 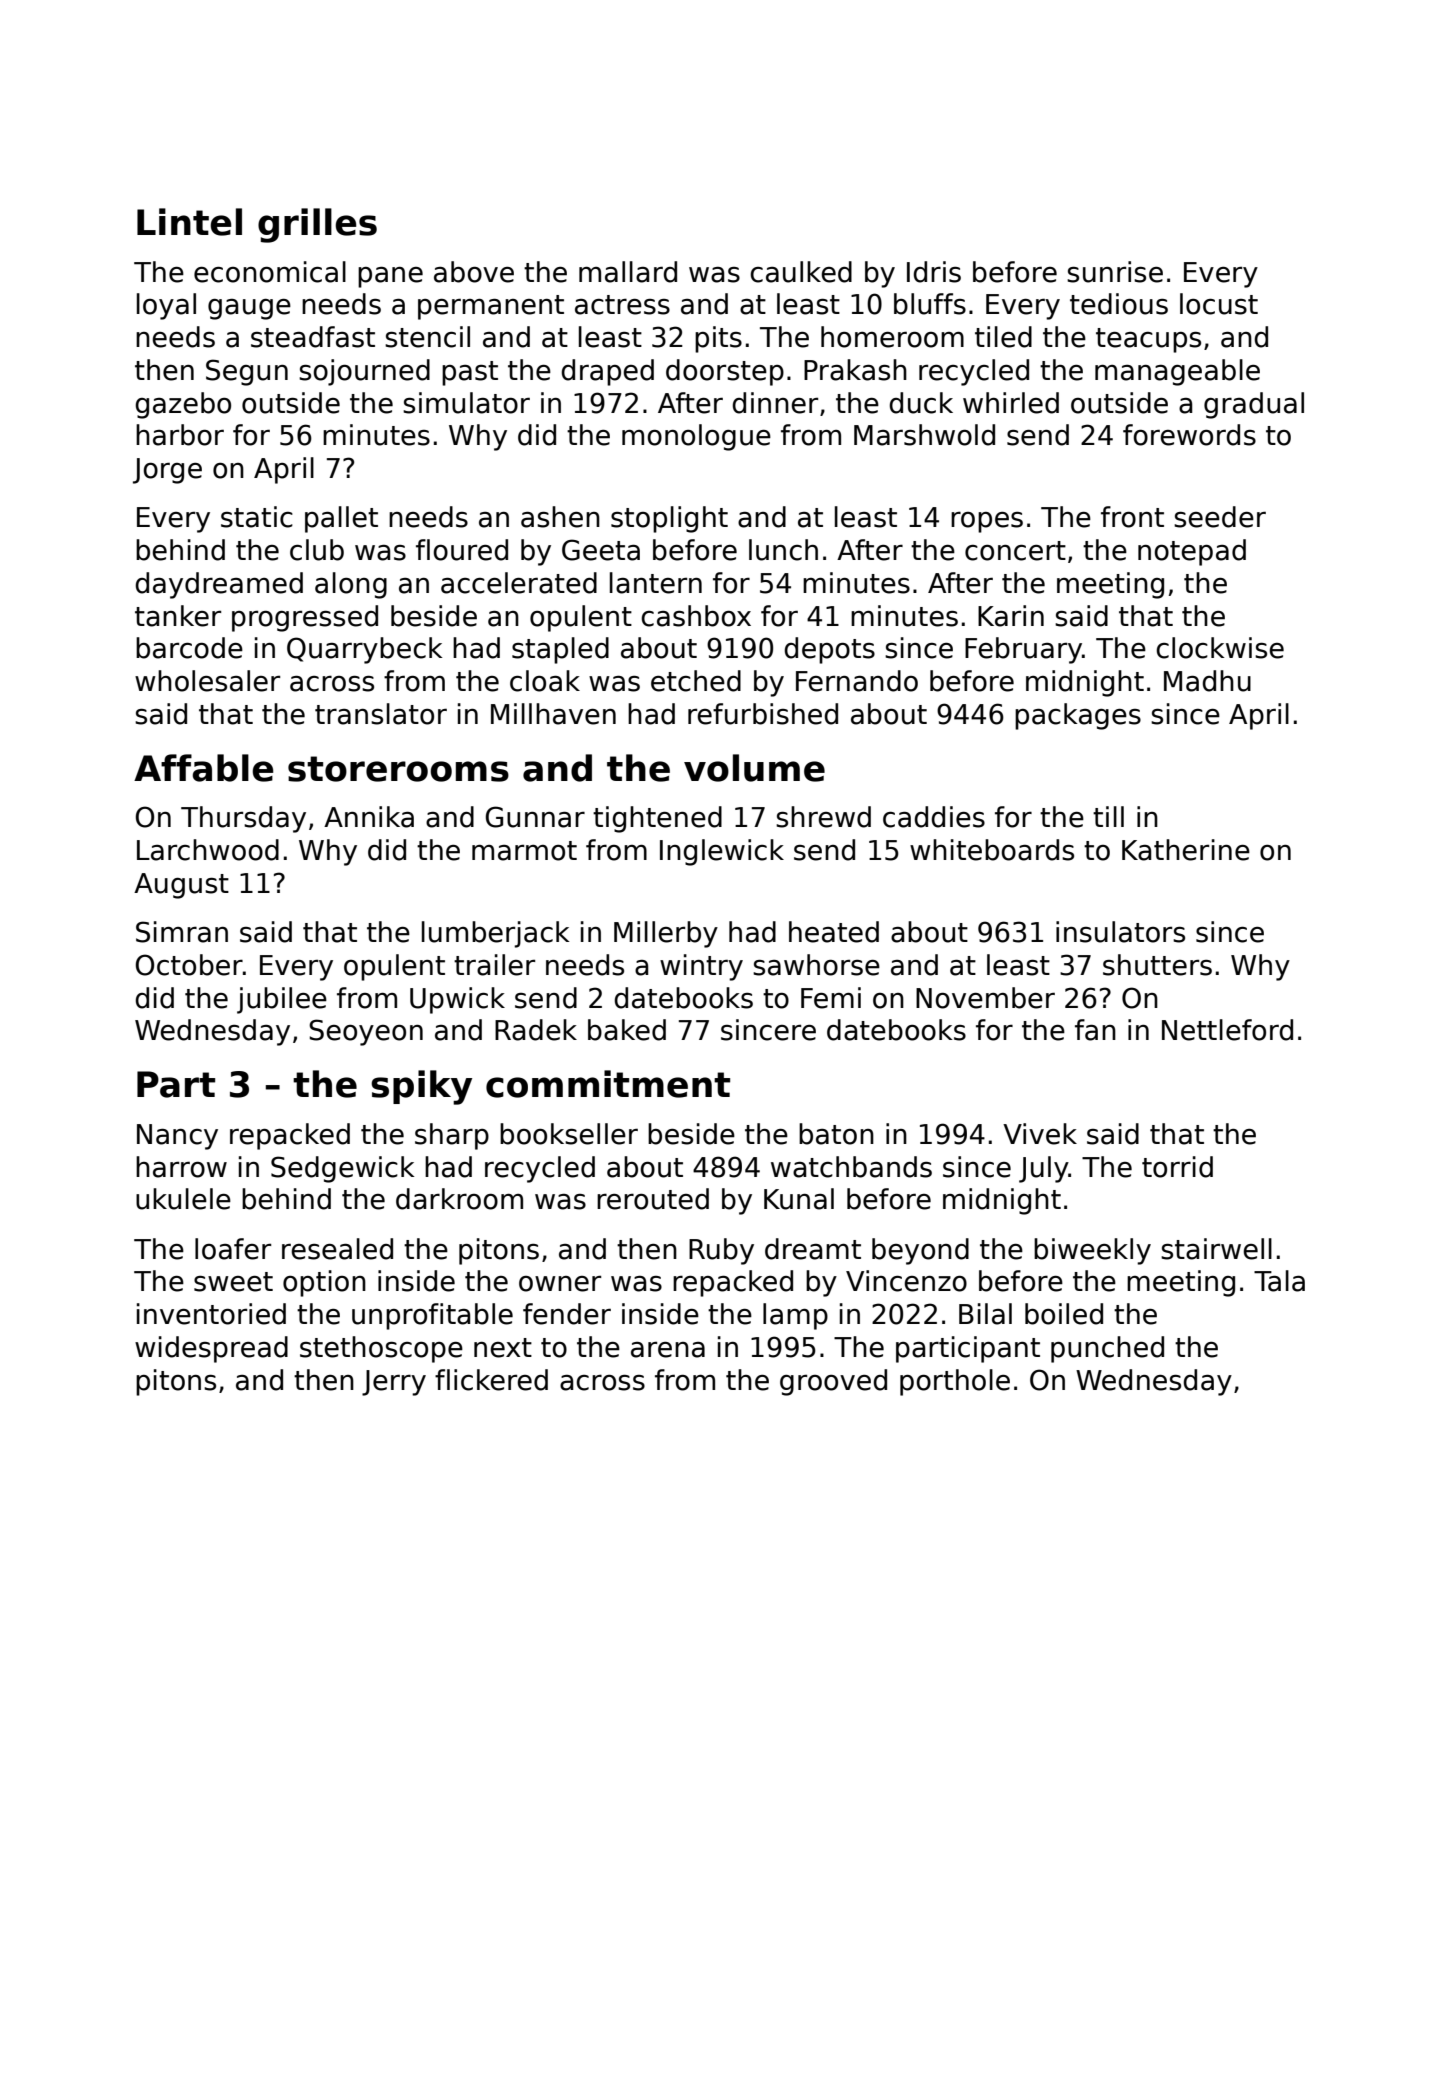 What do you see at coordinates (696, 437) in the screenshot?
I see `monologue` at bounding box center [696, 437].
